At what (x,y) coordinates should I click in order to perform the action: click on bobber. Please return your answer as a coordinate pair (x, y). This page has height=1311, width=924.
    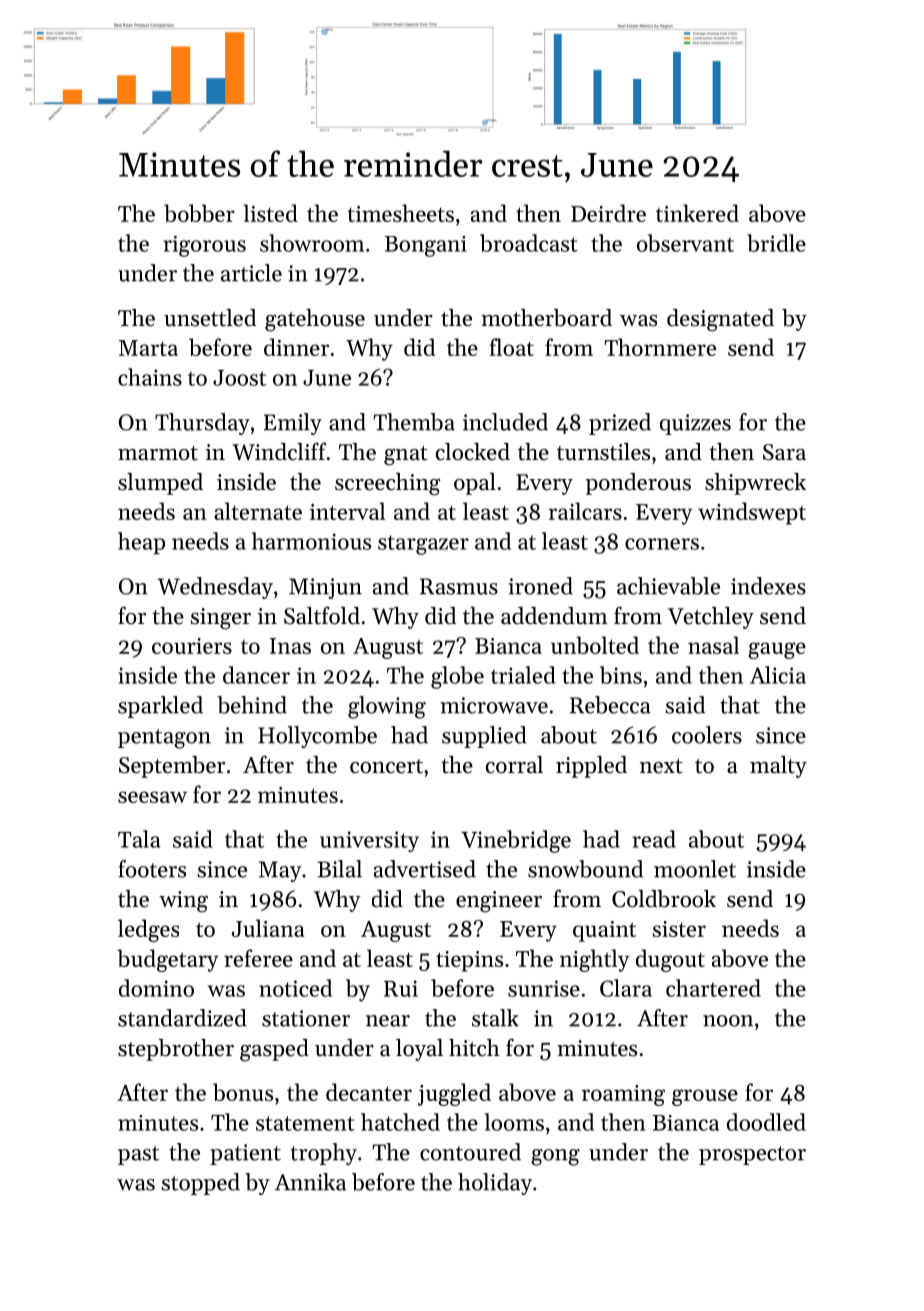
    Looking at the image, I should click on (199, 213).
